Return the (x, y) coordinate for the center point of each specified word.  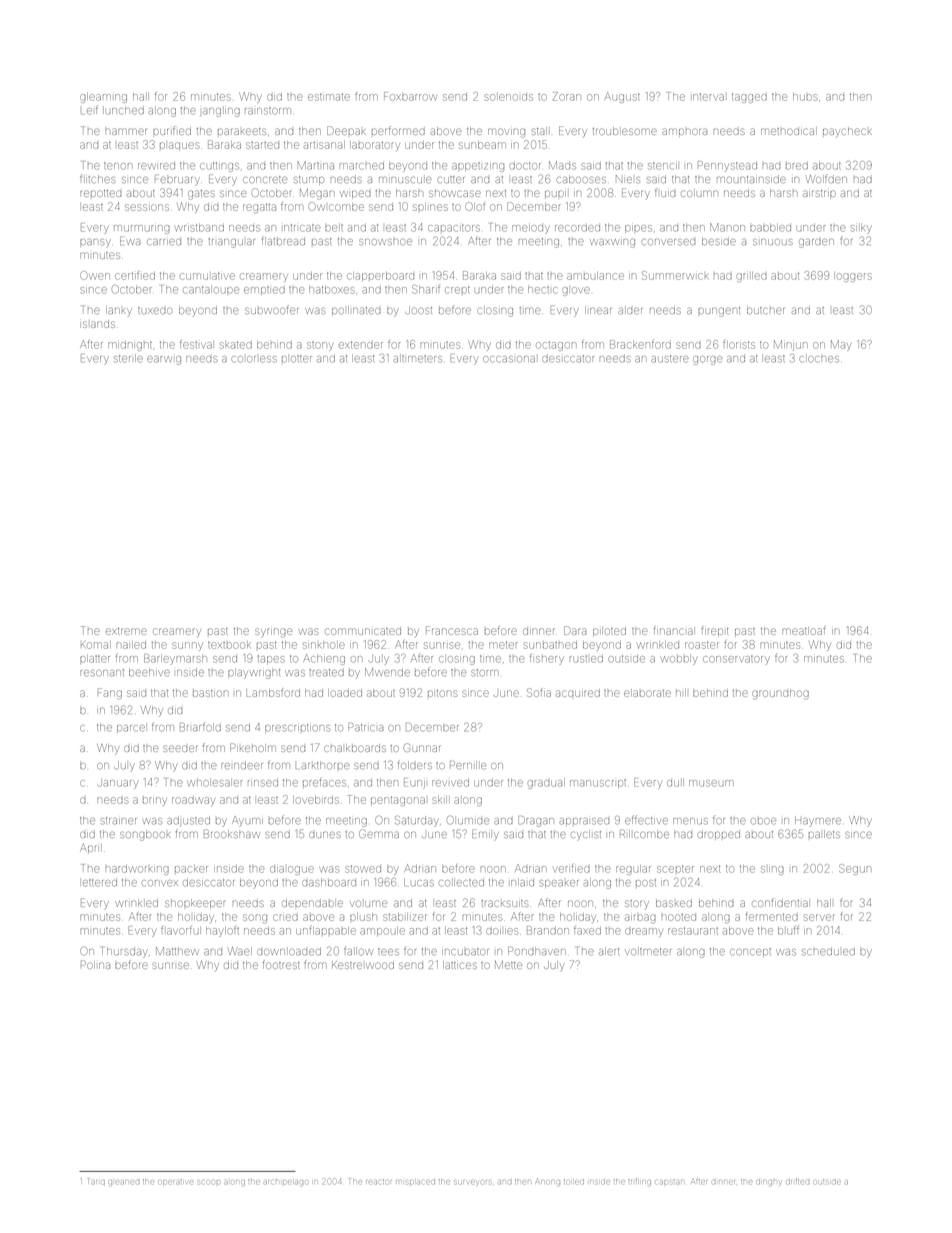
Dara (575, 630)
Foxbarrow (410, 96)
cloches (819, 359)
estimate (329, 97)
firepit (714, 630)
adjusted (188, 821)
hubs (805, 97)
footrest (281, 964)
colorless (254, 359)
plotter (297, 359)
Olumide (468, 820)
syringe (273, 632)
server (819, 917)
